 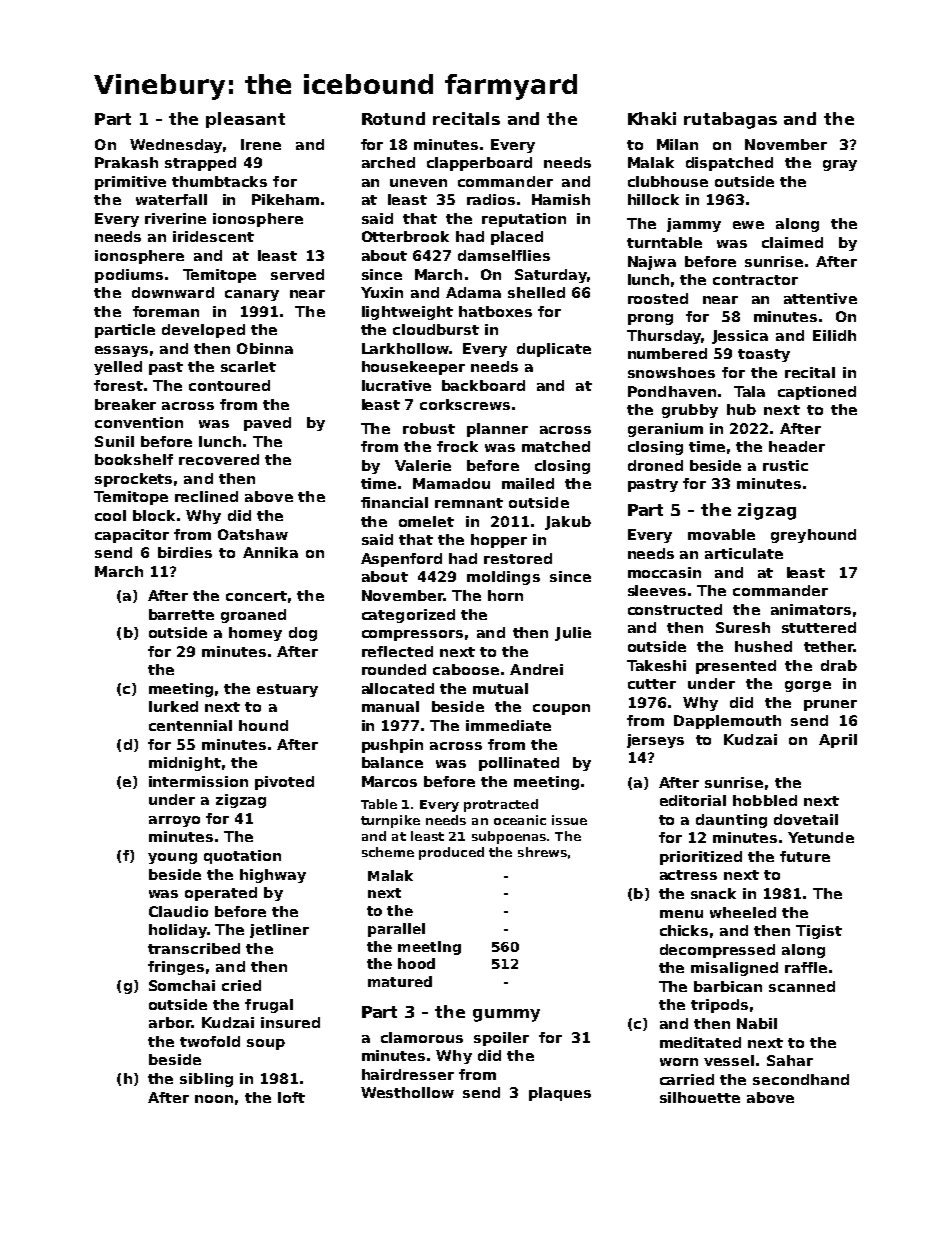 What do you see at coordinates (671, 372) in the document?
I see `snowshoes` at bounding box center [671, 372].
